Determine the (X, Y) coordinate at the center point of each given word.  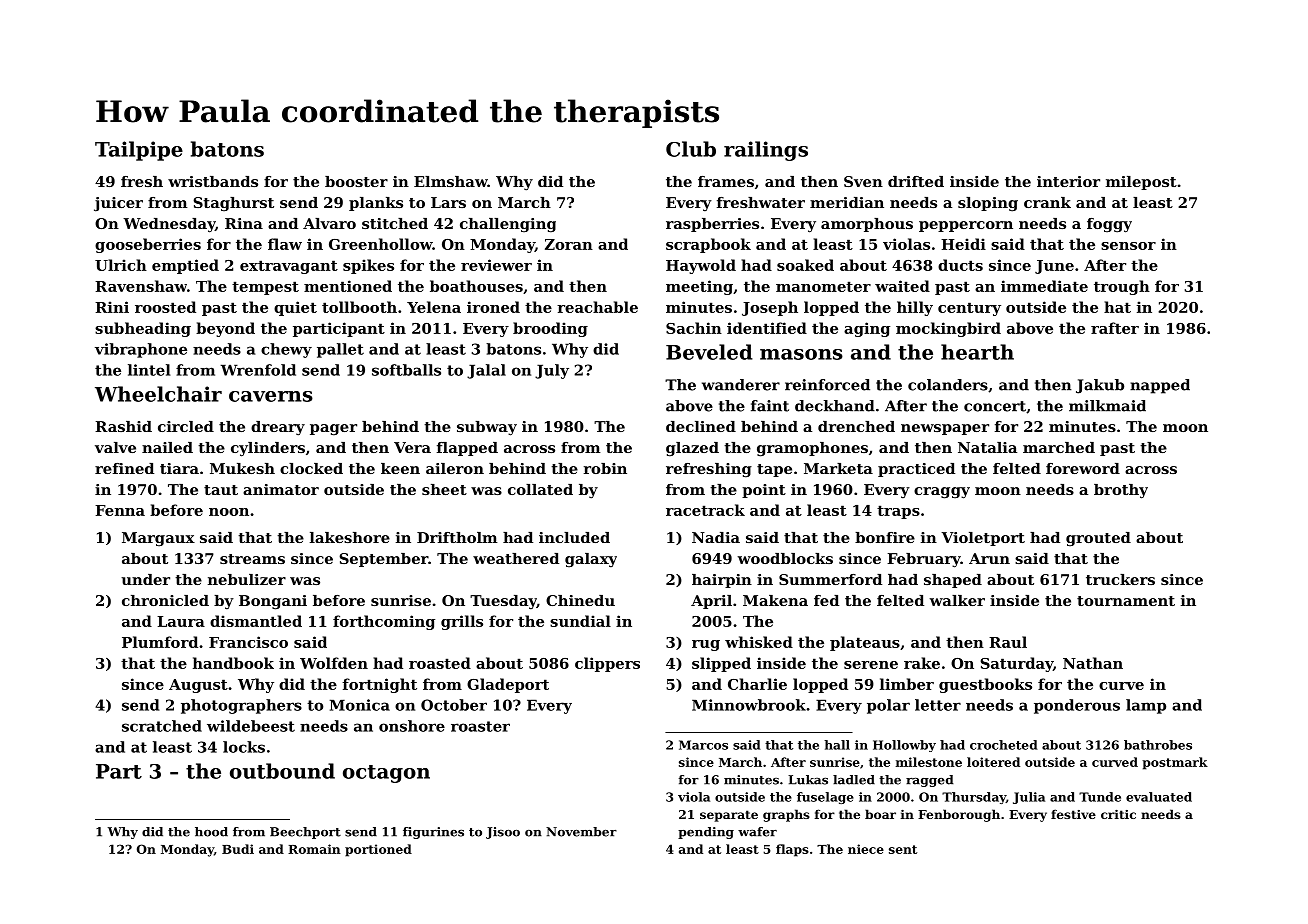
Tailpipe (139, 151)
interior (1068, 181)
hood (211, 832)
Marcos (703, 745)
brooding (550, 329)
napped (1160, 386)
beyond (225, 329)
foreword (1083, 468)
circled (186, 426)
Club (691, 149)
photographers (241, 706)
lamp (1146, 706)
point (764, 491)
